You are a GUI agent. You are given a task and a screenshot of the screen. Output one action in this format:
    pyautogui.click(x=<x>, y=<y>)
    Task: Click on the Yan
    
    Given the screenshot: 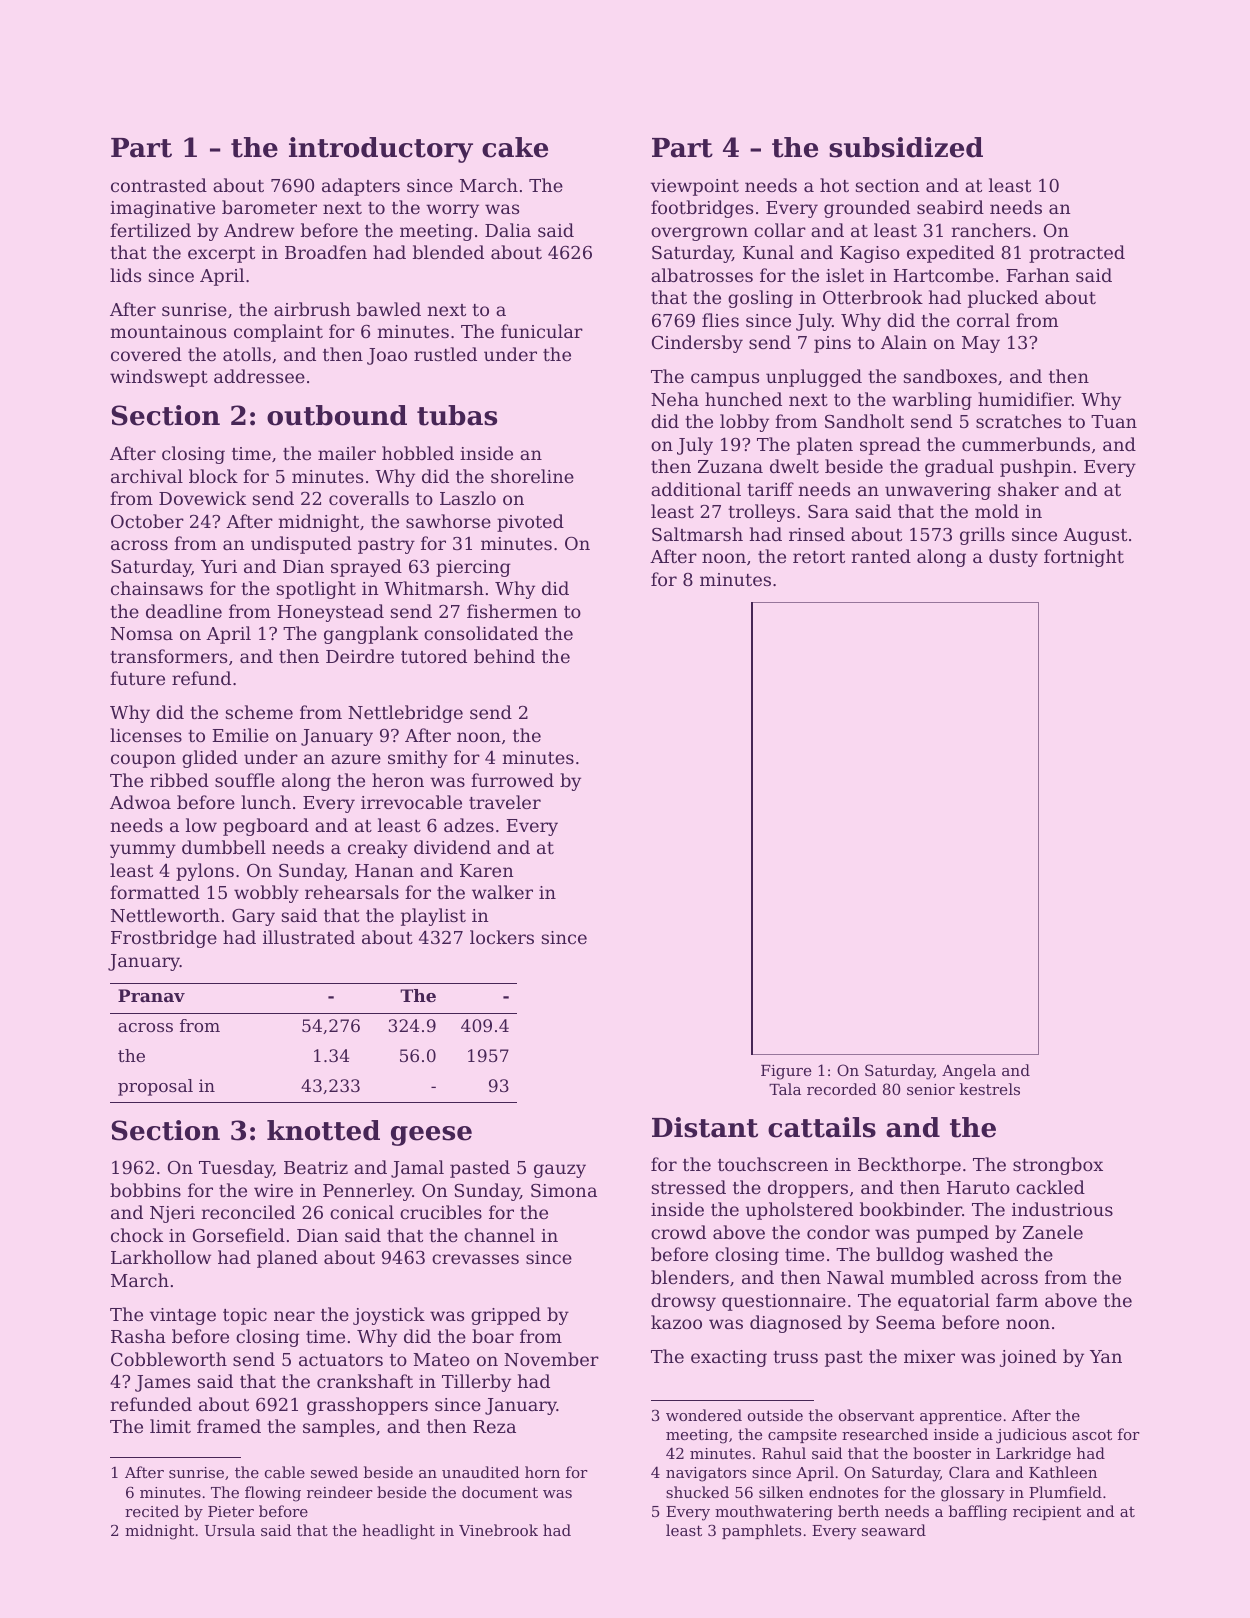 What is the action you would take?
    pyautogui.click(x=1106, y=1356)
